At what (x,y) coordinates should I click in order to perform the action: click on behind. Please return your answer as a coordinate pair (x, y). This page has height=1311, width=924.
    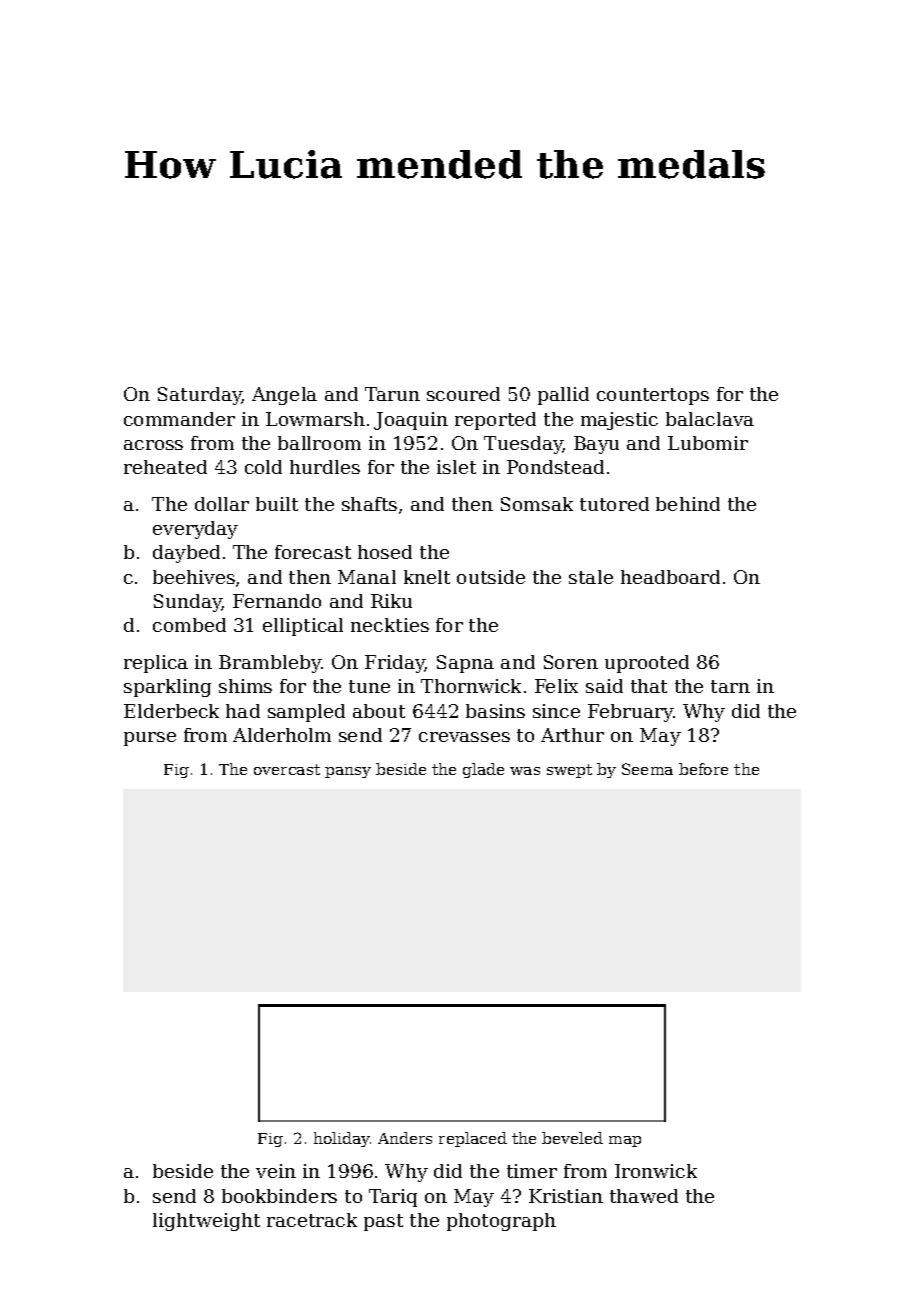
    Looking at the image, I should click on (688, 504).
